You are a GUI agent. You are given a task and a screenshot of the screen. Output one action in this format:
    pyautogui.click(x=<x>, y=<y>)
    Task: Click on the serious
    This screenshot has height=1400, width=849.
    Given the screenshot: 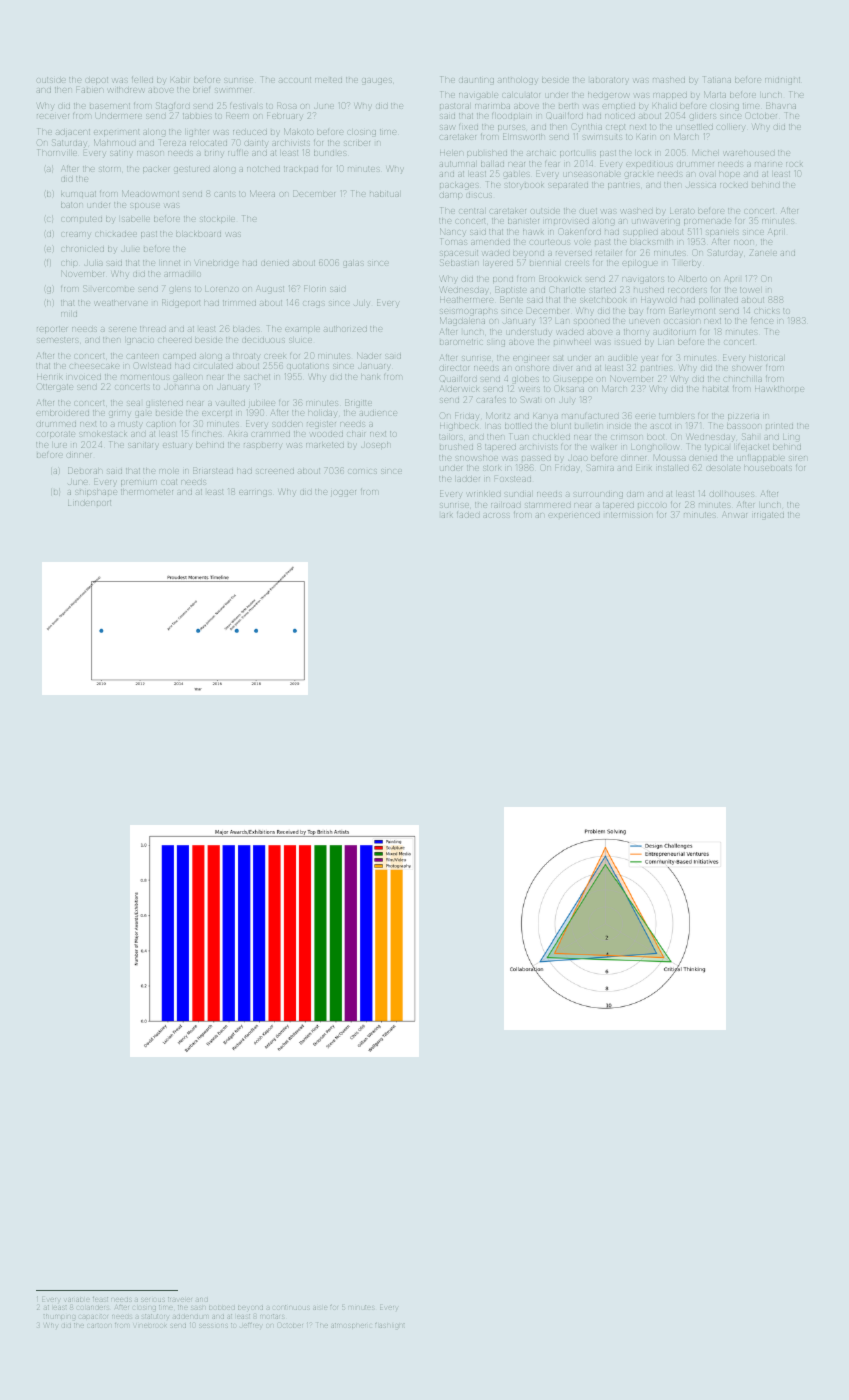 What is the action you would take?
    pyautogui.click(x=153, y=1300)
